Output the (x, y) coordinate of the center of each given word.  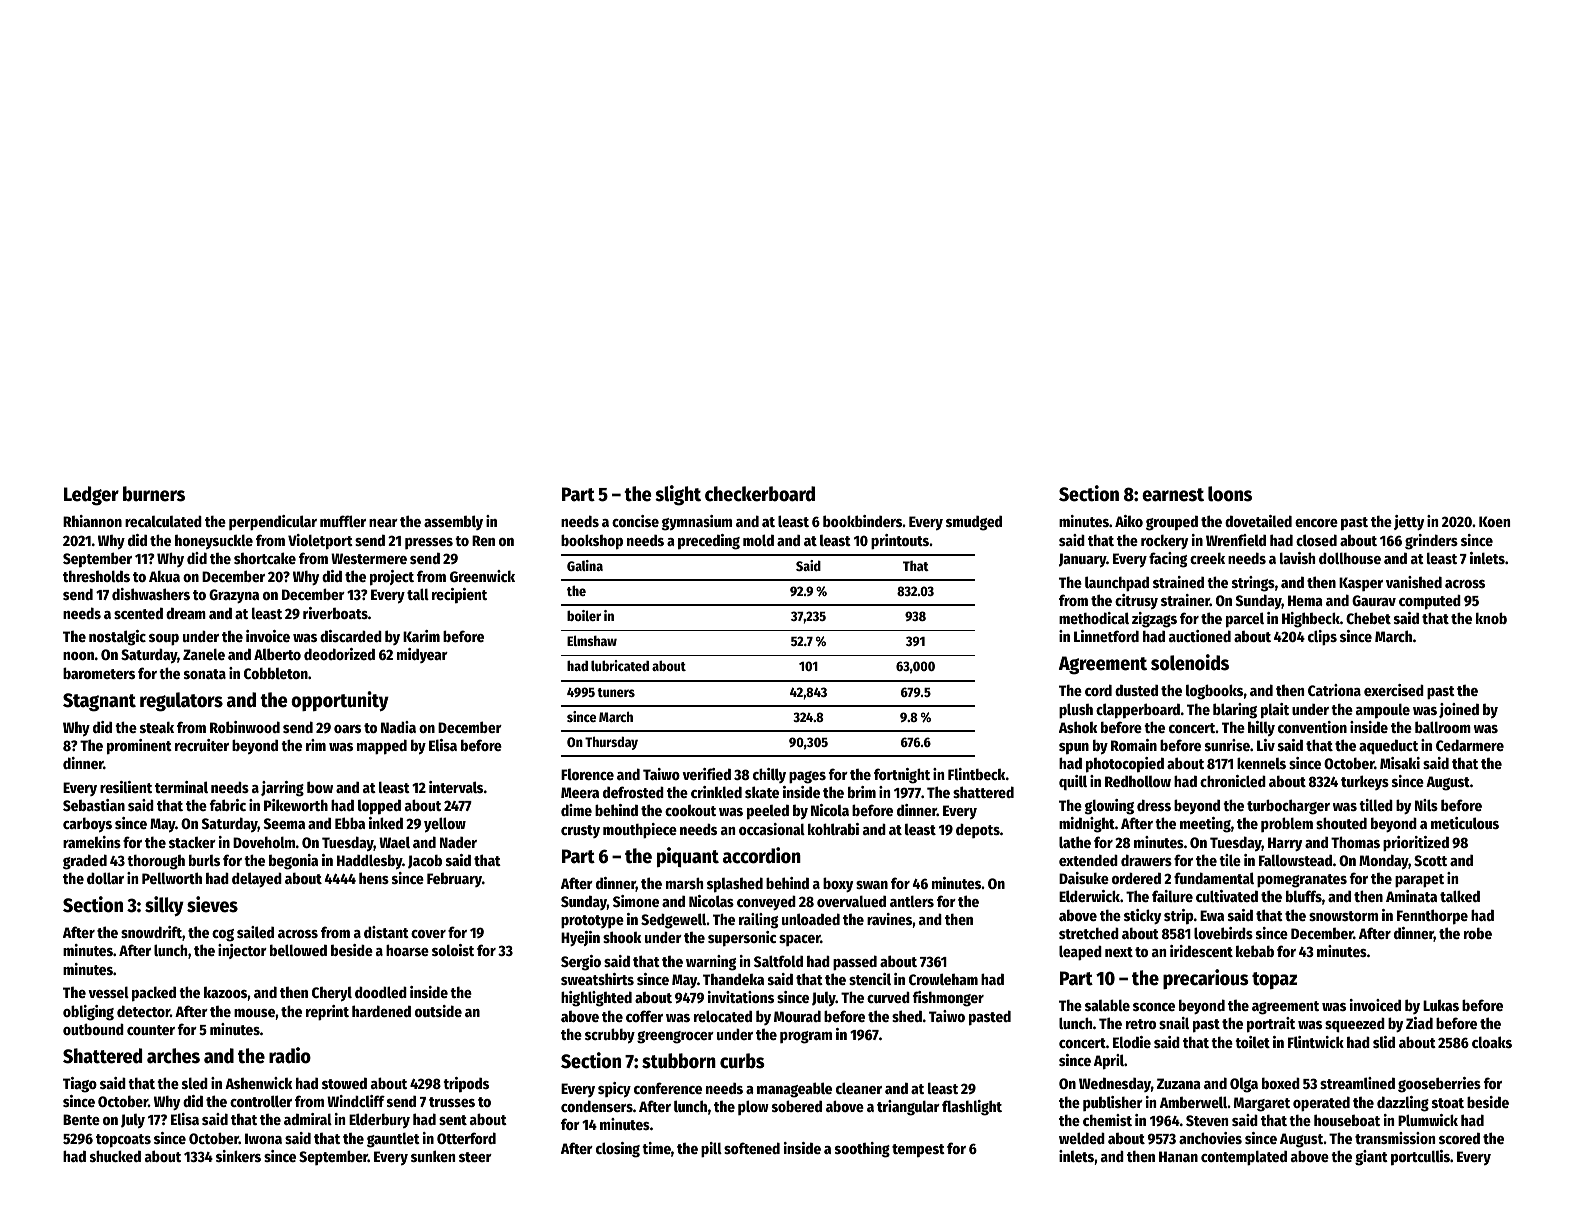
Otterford (466, 1138)
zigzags (1154, 620)
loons (1230, 494)
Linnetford (1106, 636)
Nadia (398, 727)
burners (154, 494)
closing (618, 1150)
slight (678, 495)
